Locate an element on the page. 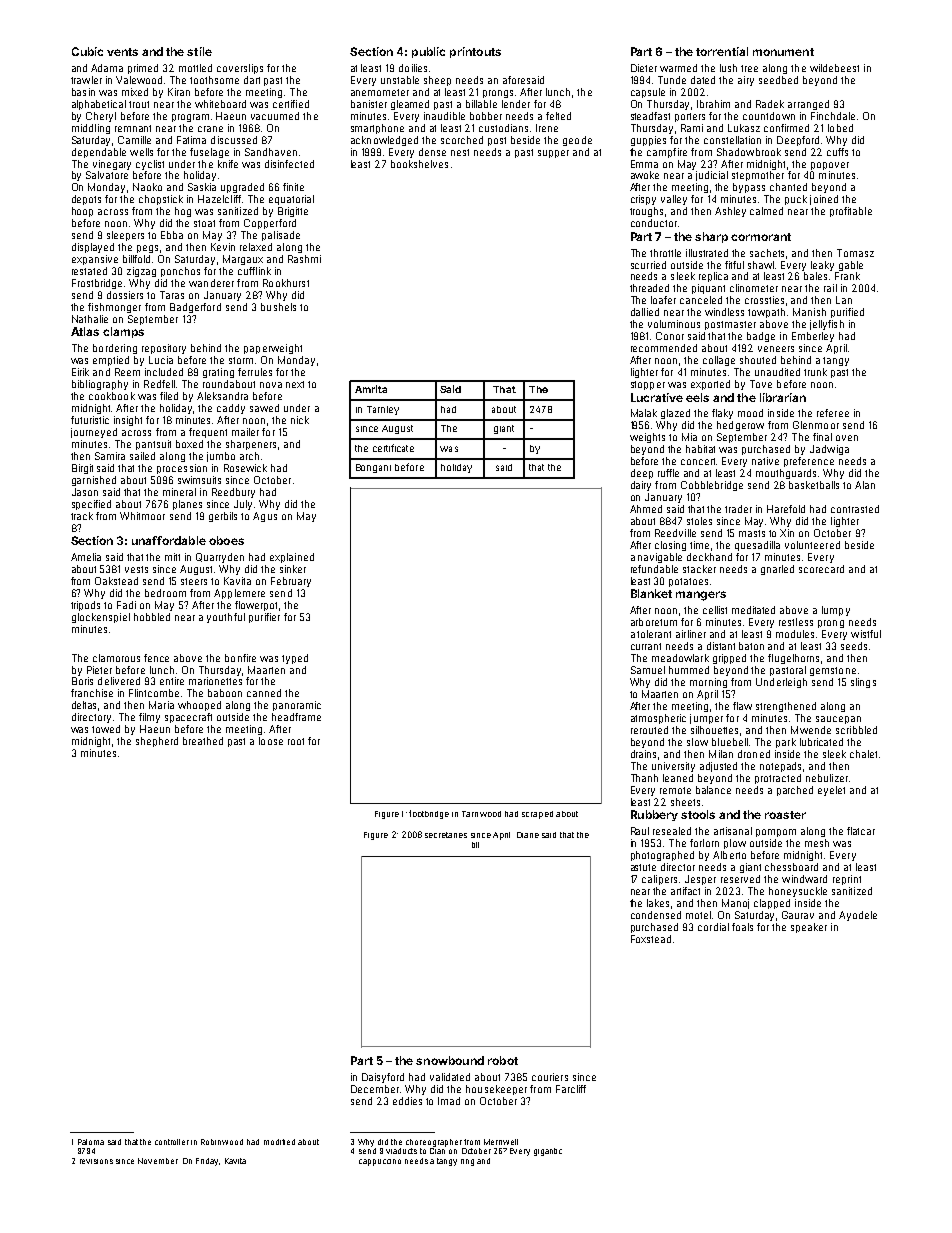 This image has height=1233, width=952. gigantic is located at coordinates (548, 1152).
